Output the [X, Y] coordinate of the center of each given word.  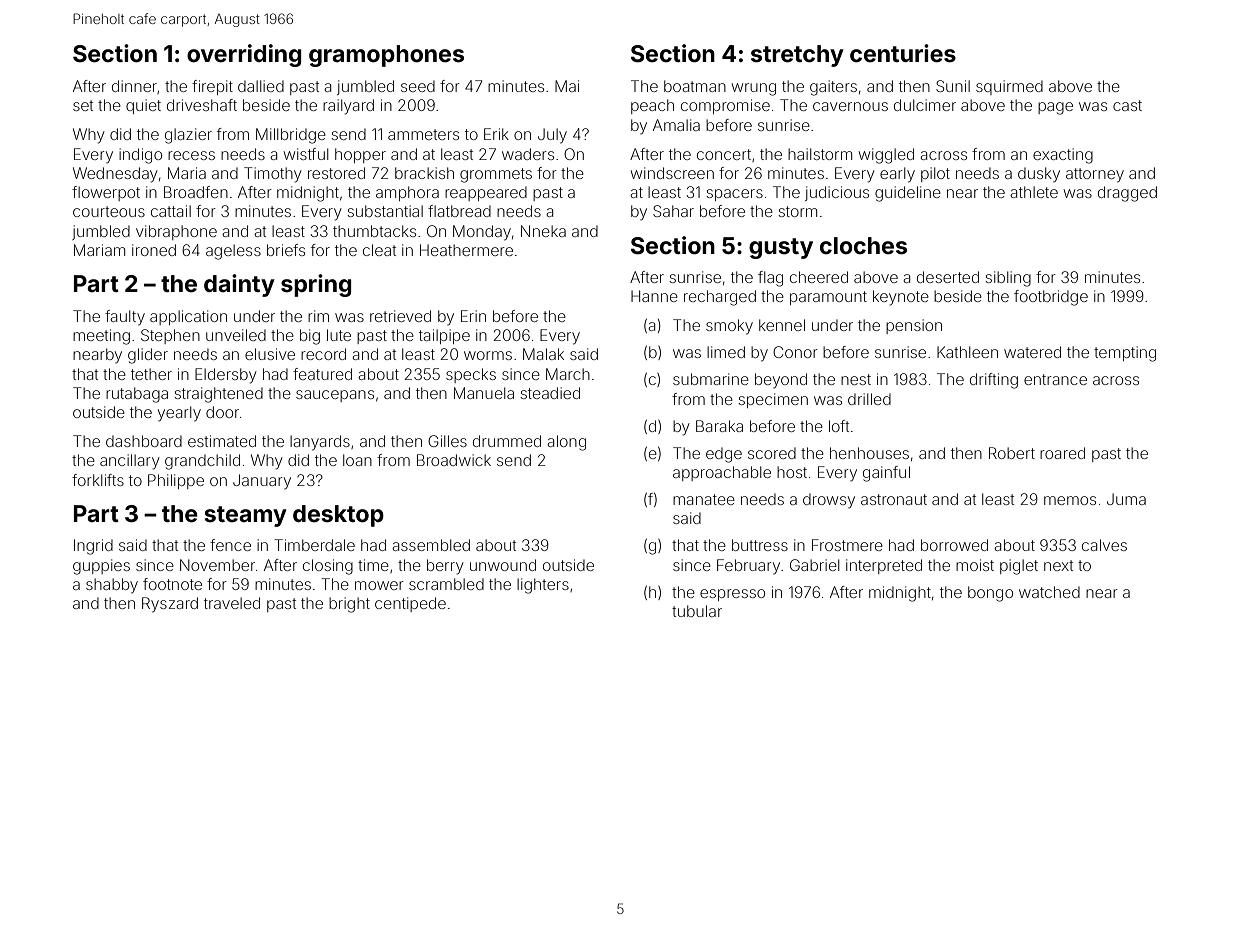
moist [975, 565]
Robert [1012, 453]
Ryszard [170, 605]
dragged [1127, 194]
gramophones [386, 56]
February [748, 566]
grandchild [202, 462]
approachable [722, 473]
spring [316, 285]
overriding [244, 55]
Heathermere [466, 250]
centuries [903, 53]
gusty [781, 248]
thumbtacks [374, 231]
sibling [1008, 279]
